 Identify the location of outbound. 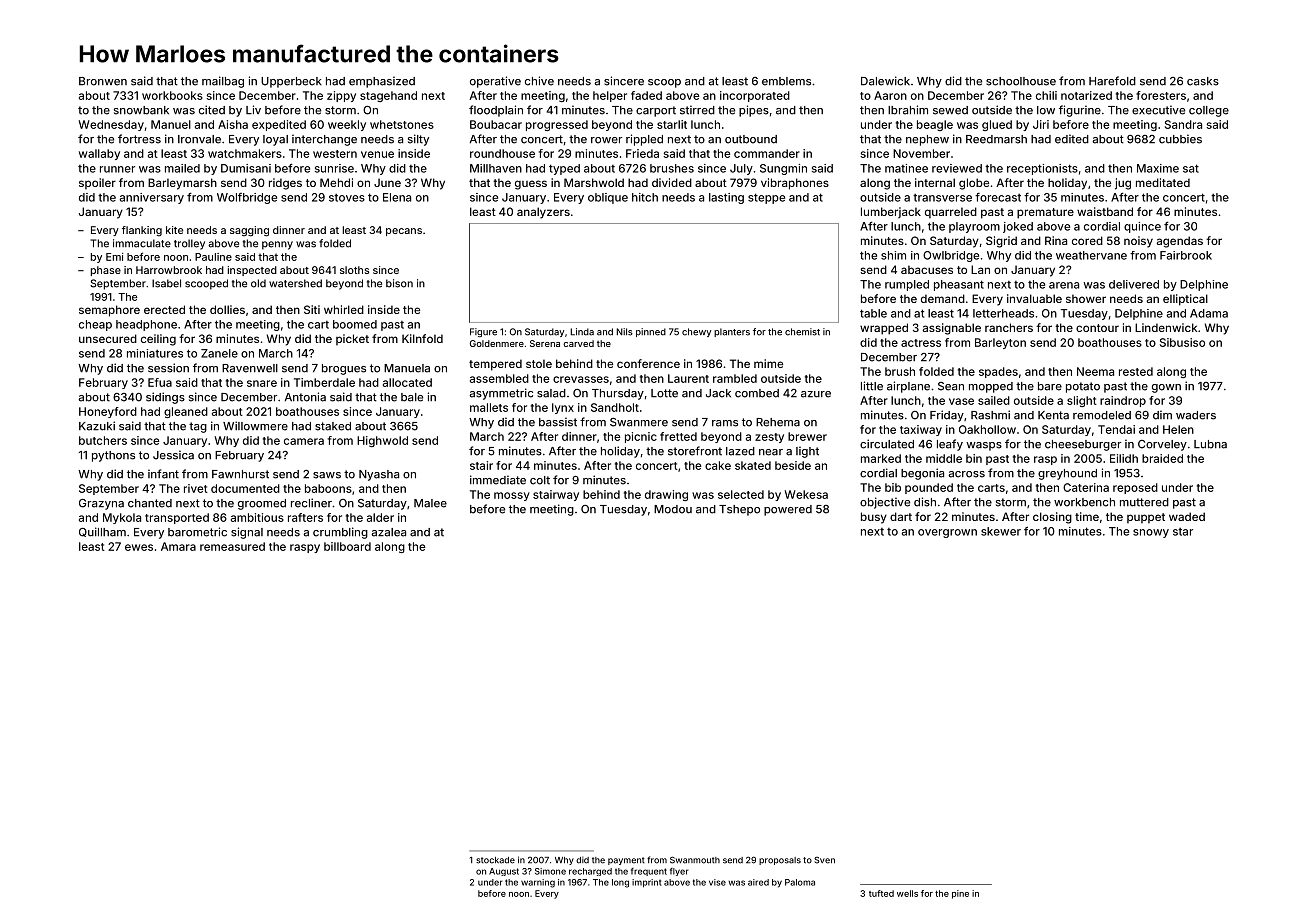
(751, 139).
